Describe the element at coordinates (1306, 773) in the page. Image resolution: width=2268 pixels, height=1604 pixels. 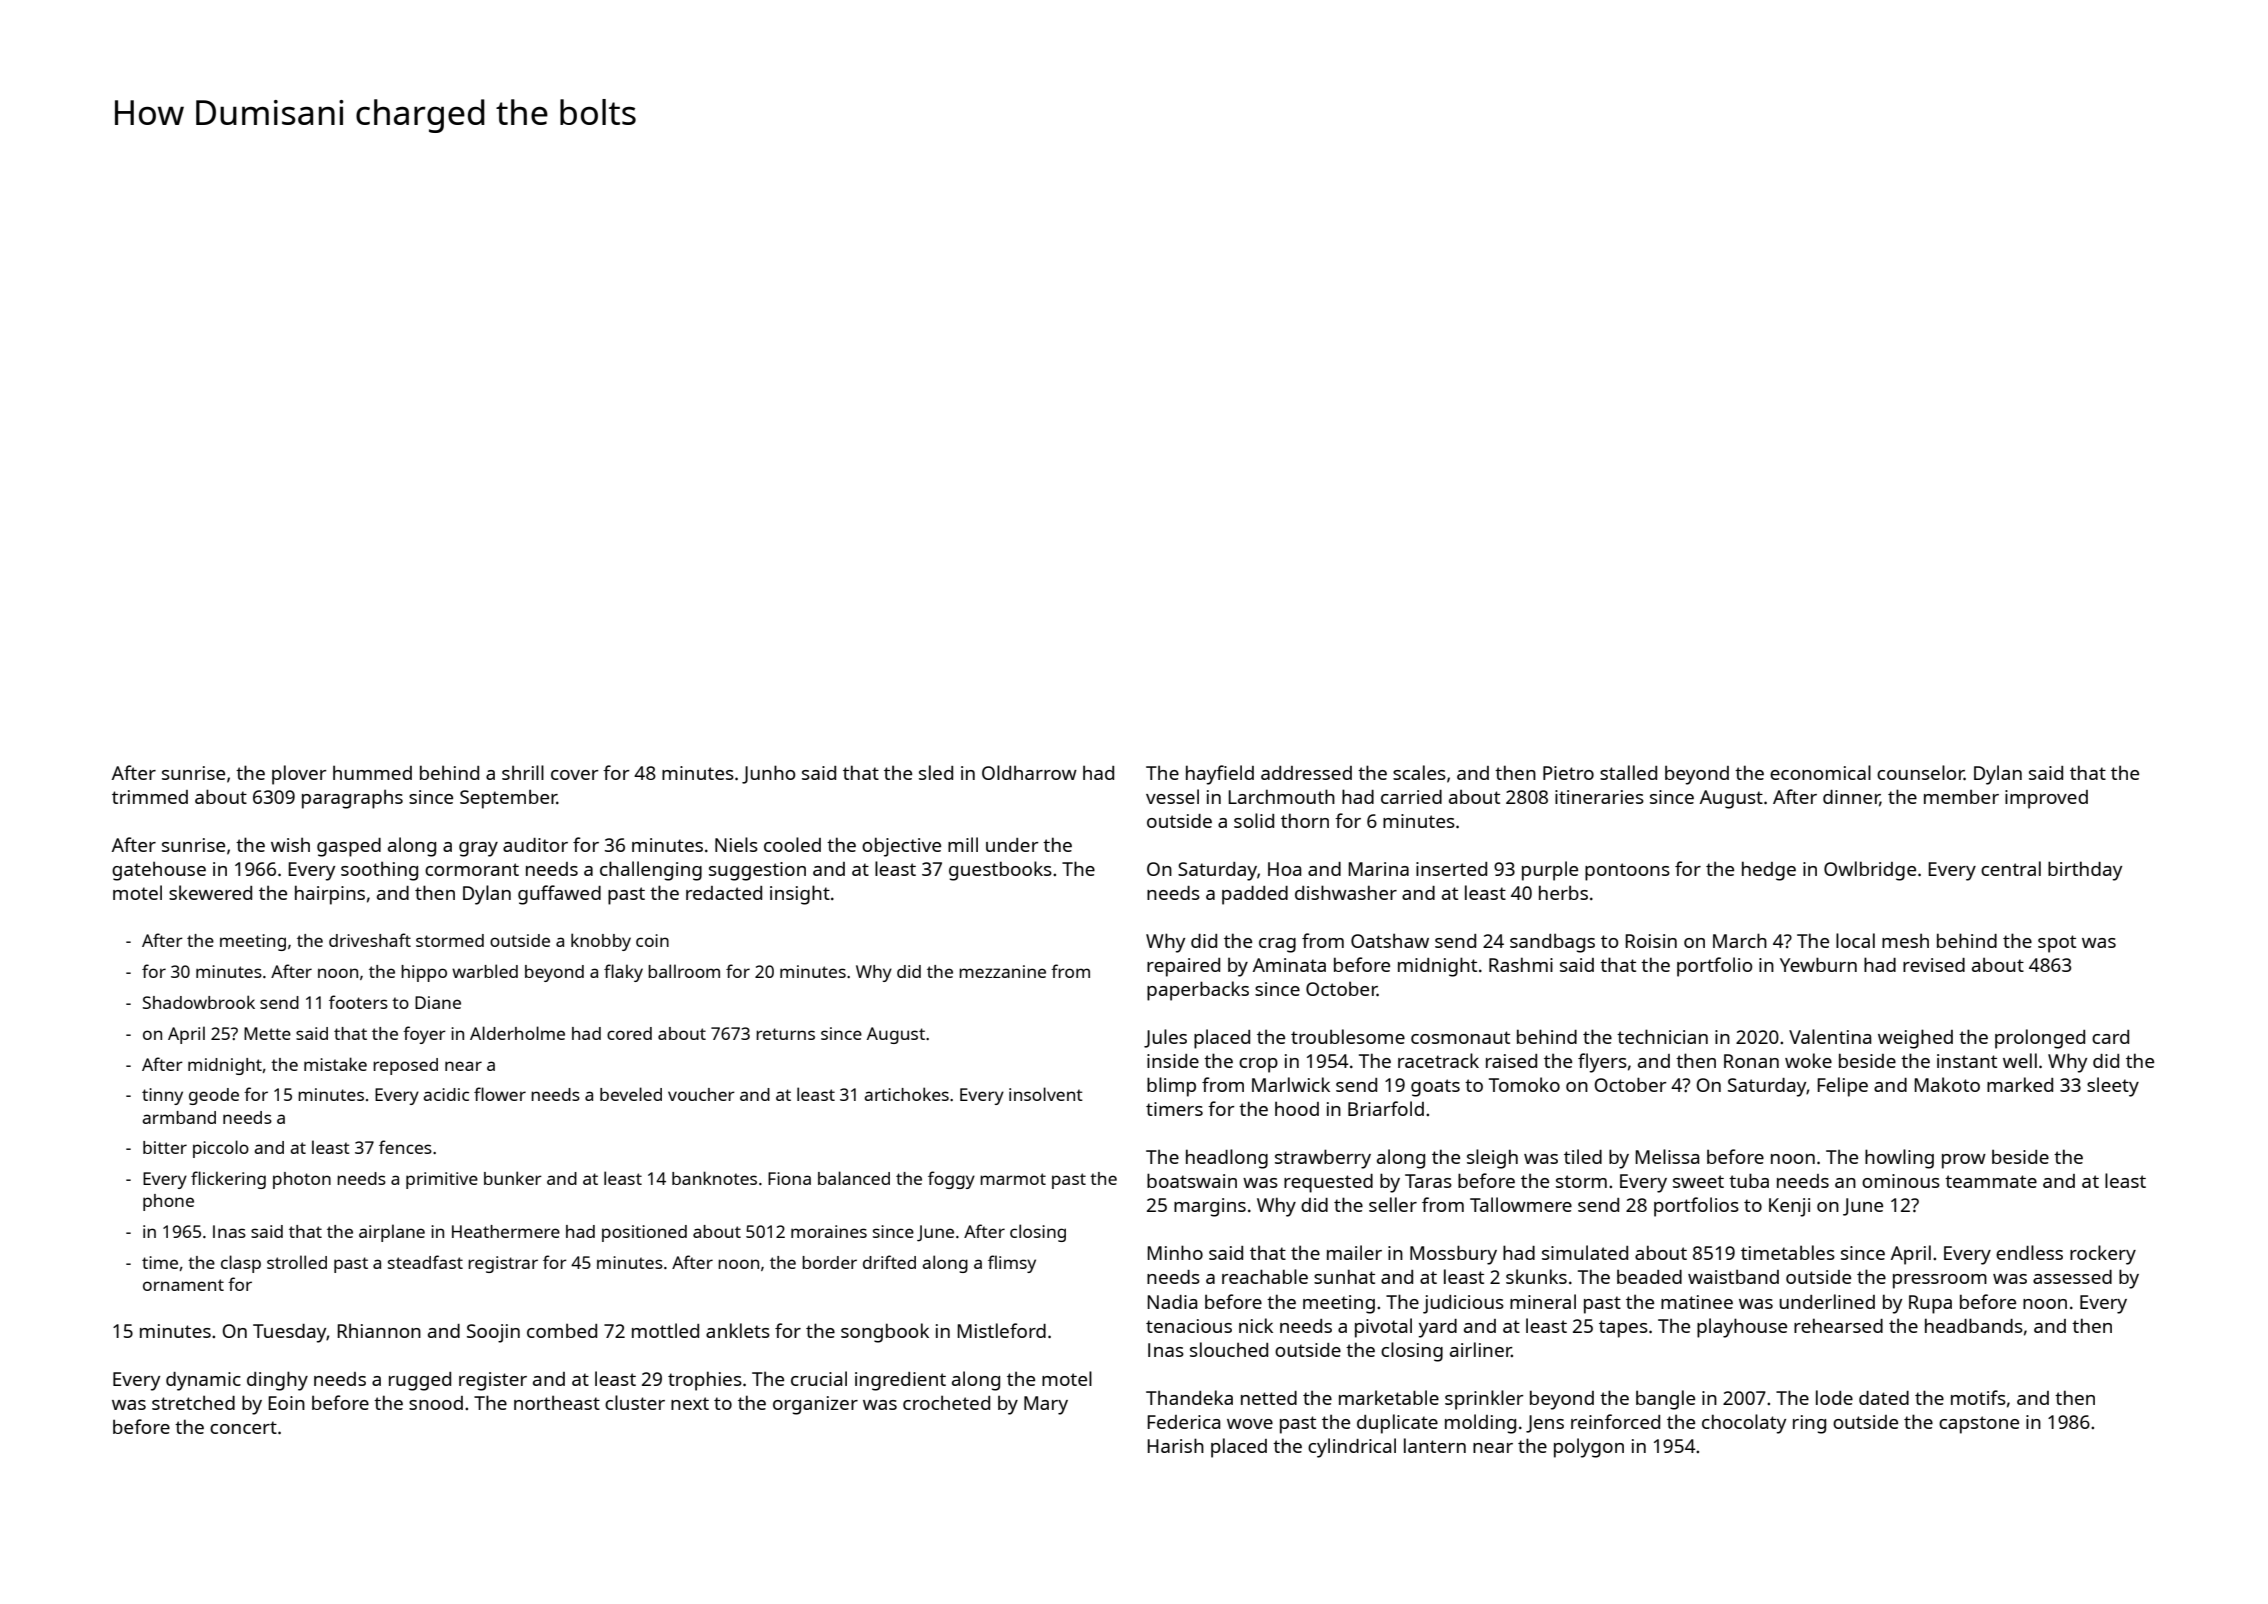
I see `addressed` at that location.
